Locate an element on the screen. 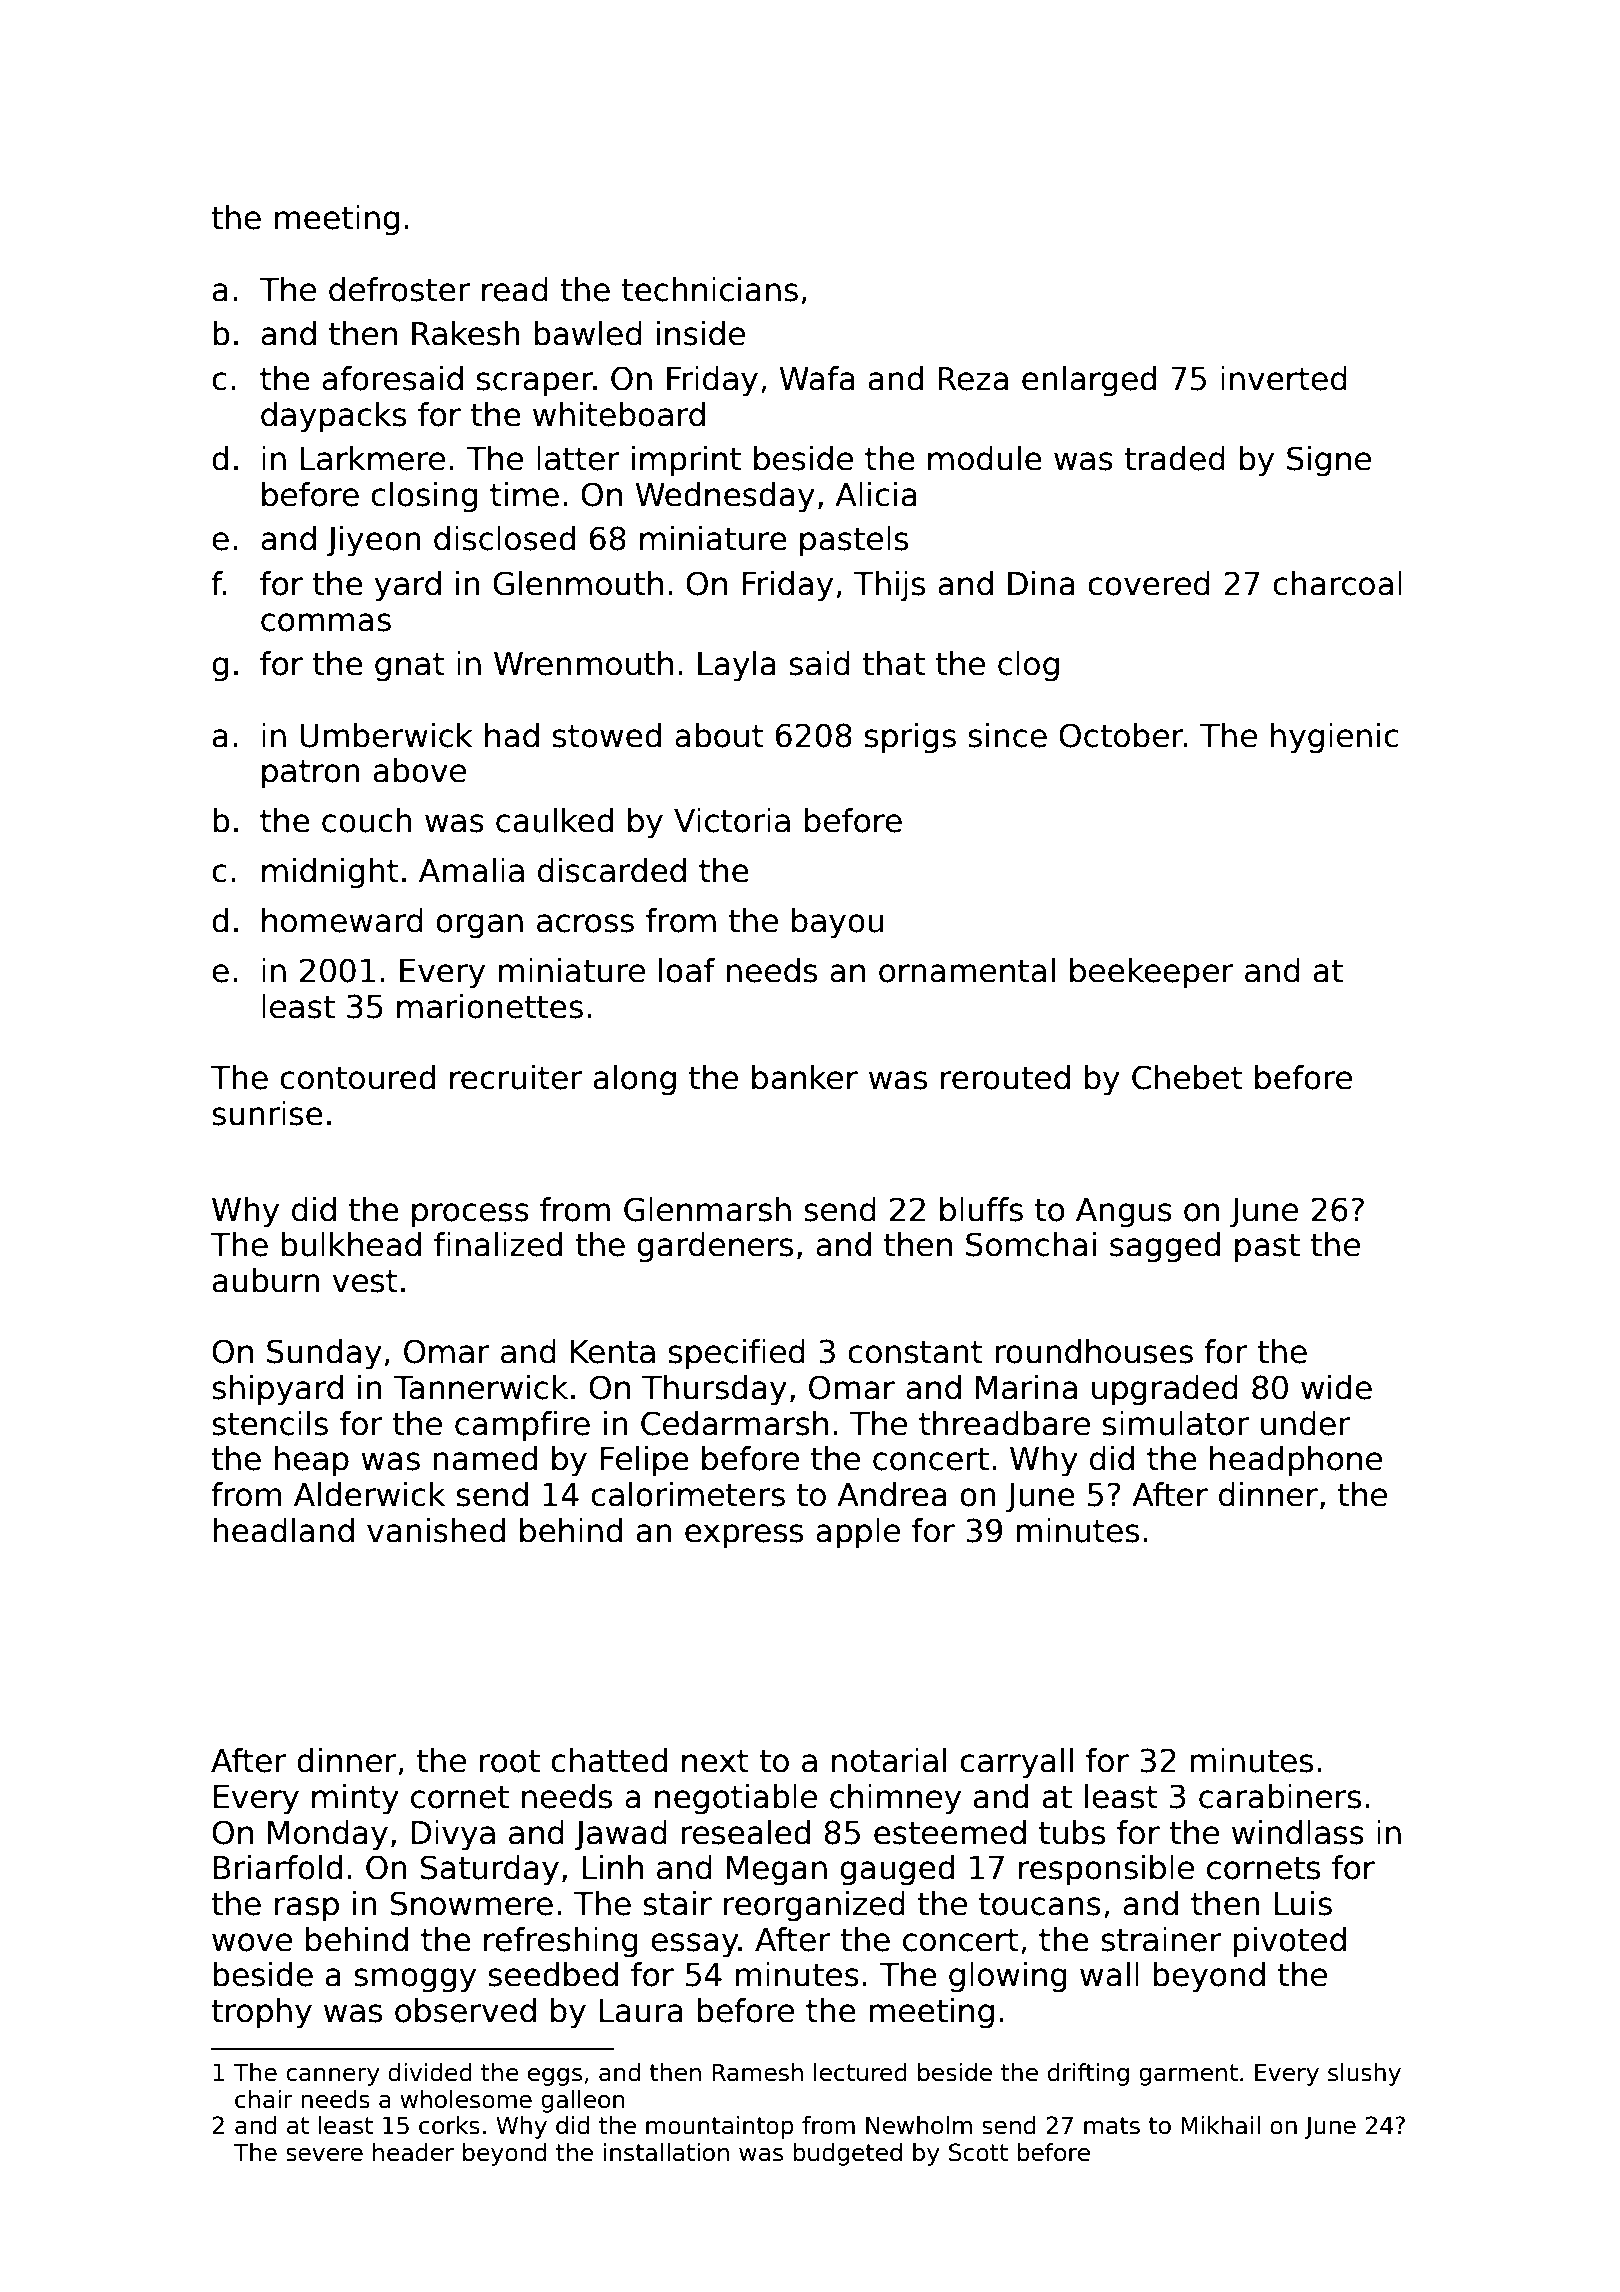 The width and height of the screenshot is (1620, 2292). patron is located at coordinates (311, 774).
